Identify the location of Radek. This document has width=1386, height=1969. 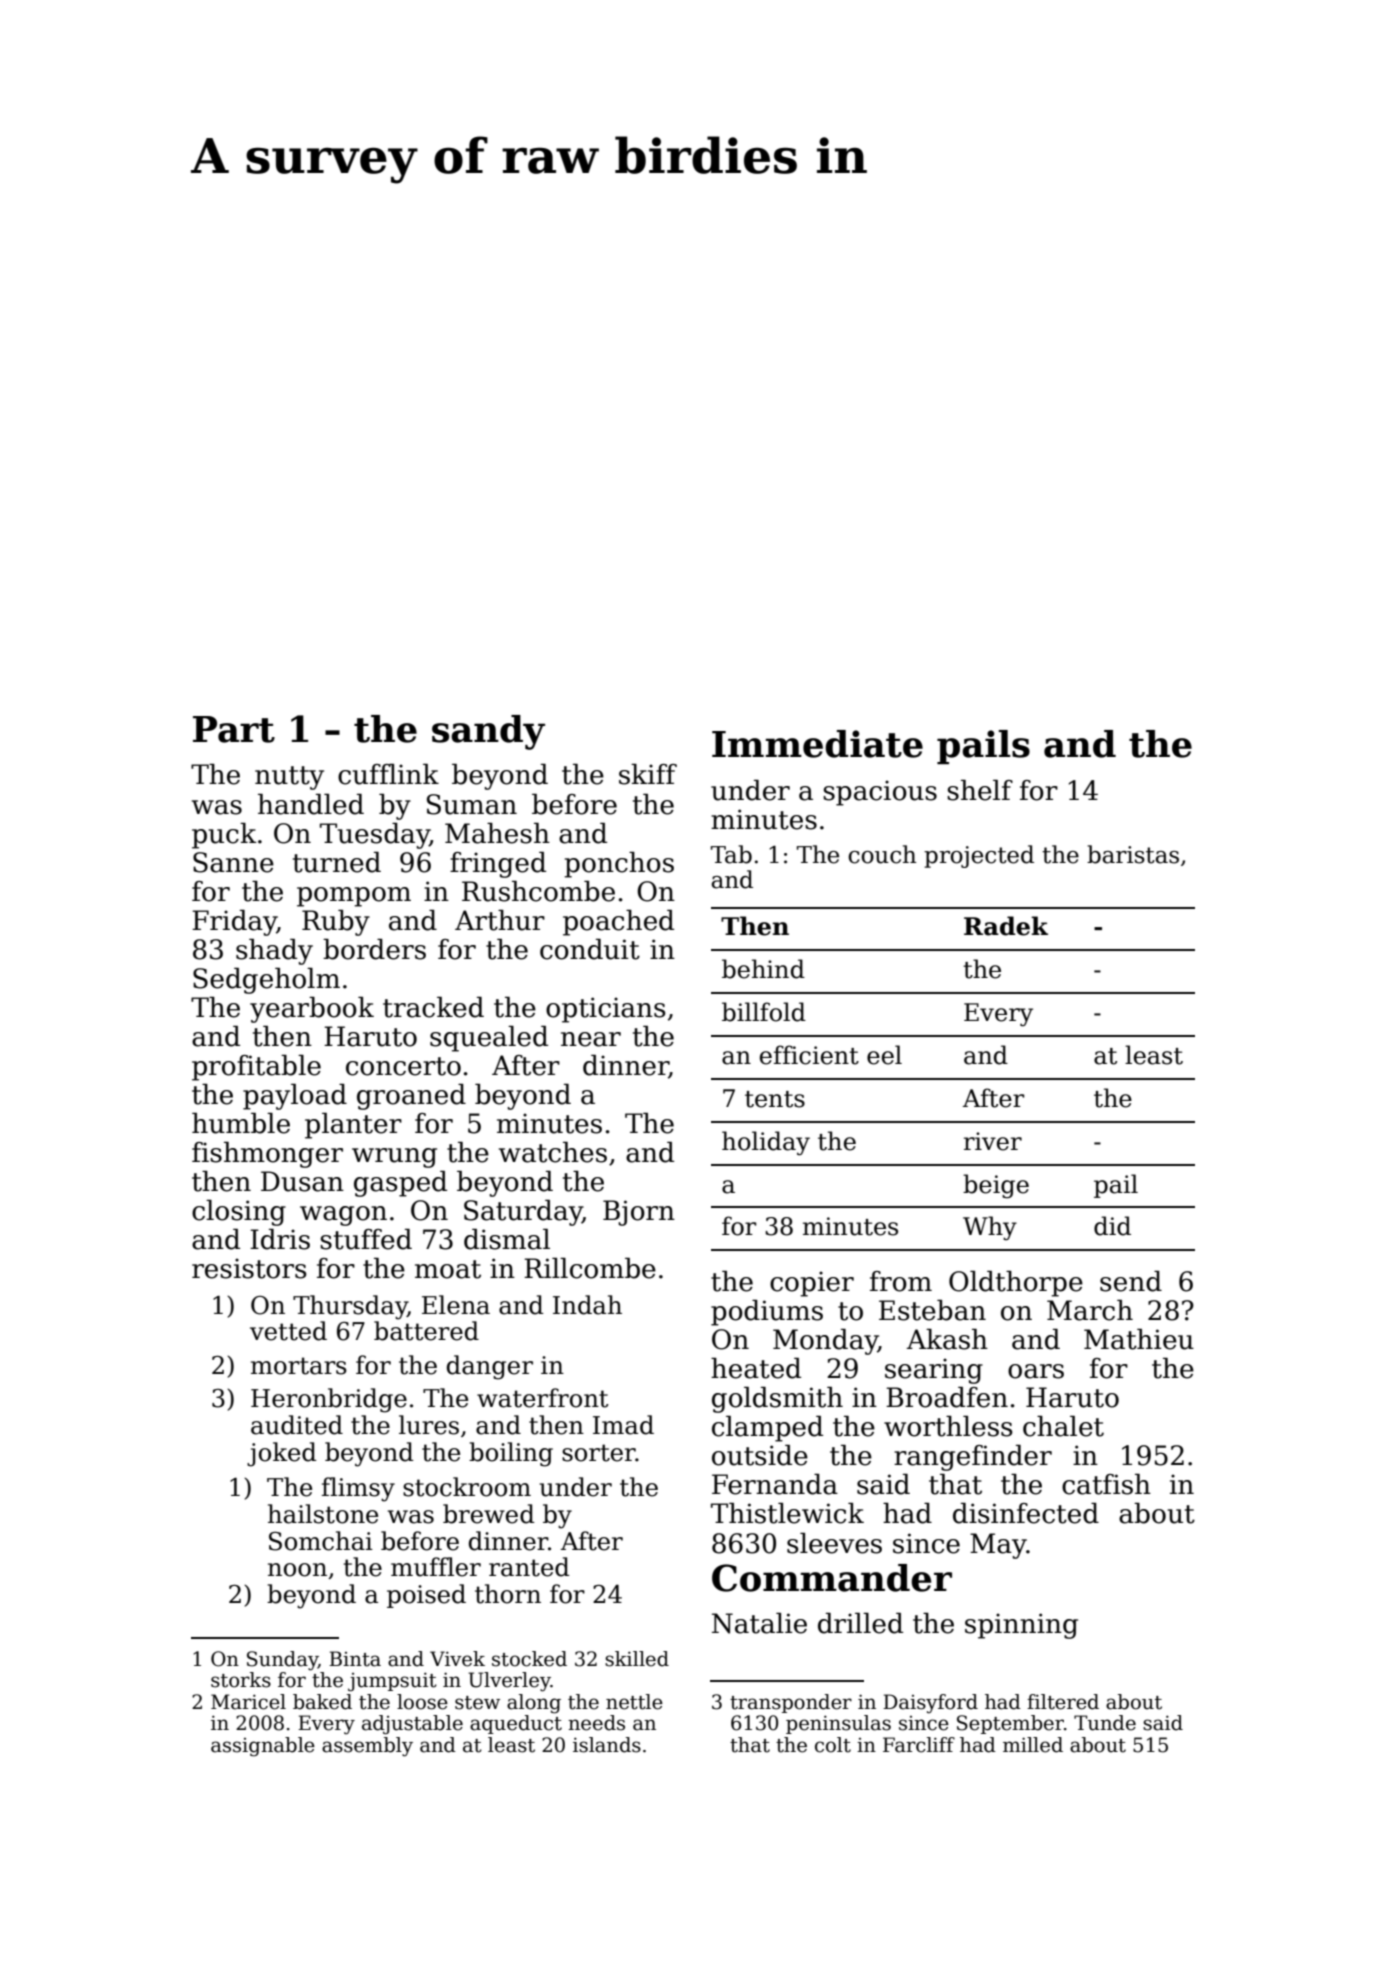
(1006, 926).
